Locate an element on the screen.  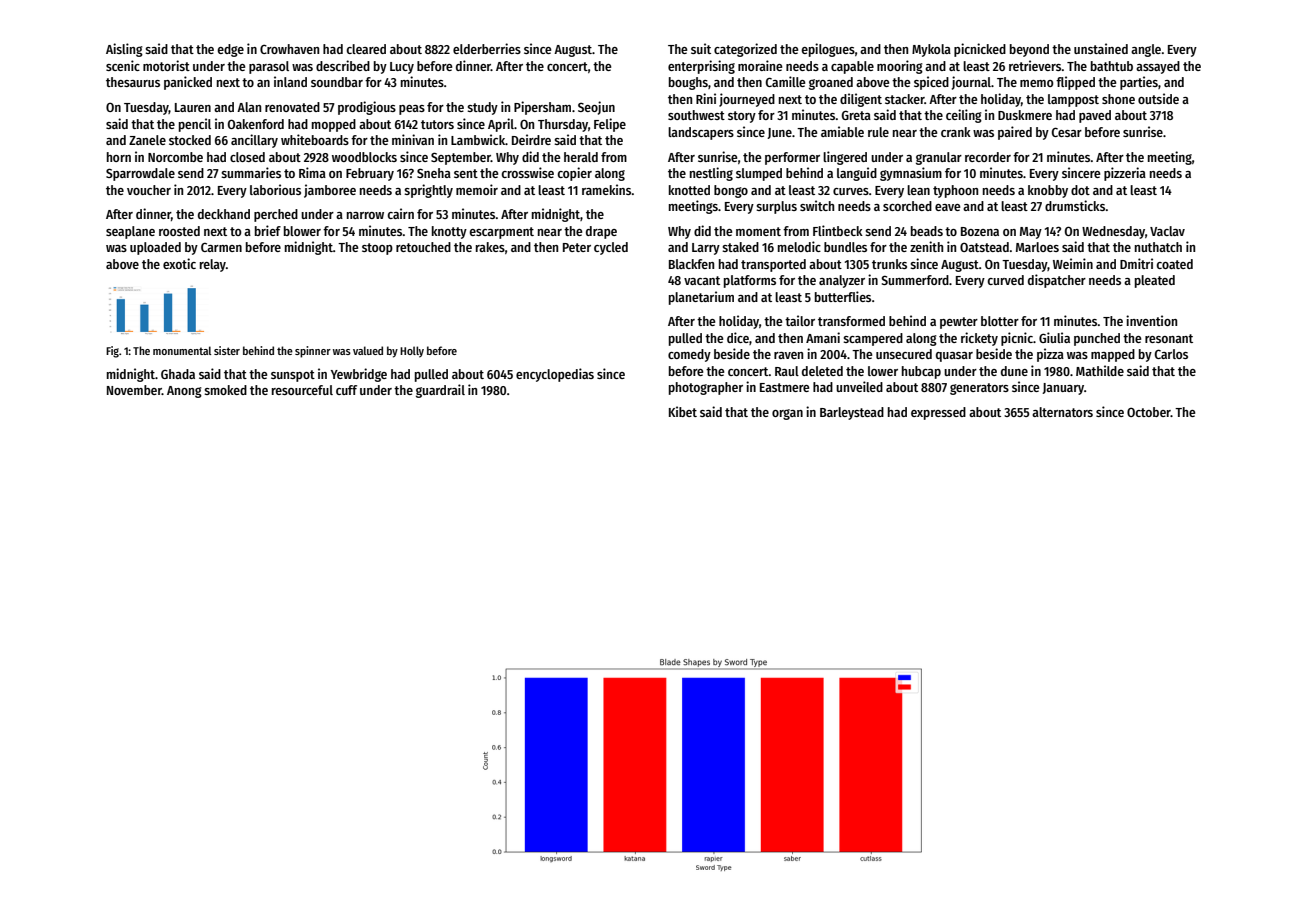
invention is located at coordinates (1151, 320).
